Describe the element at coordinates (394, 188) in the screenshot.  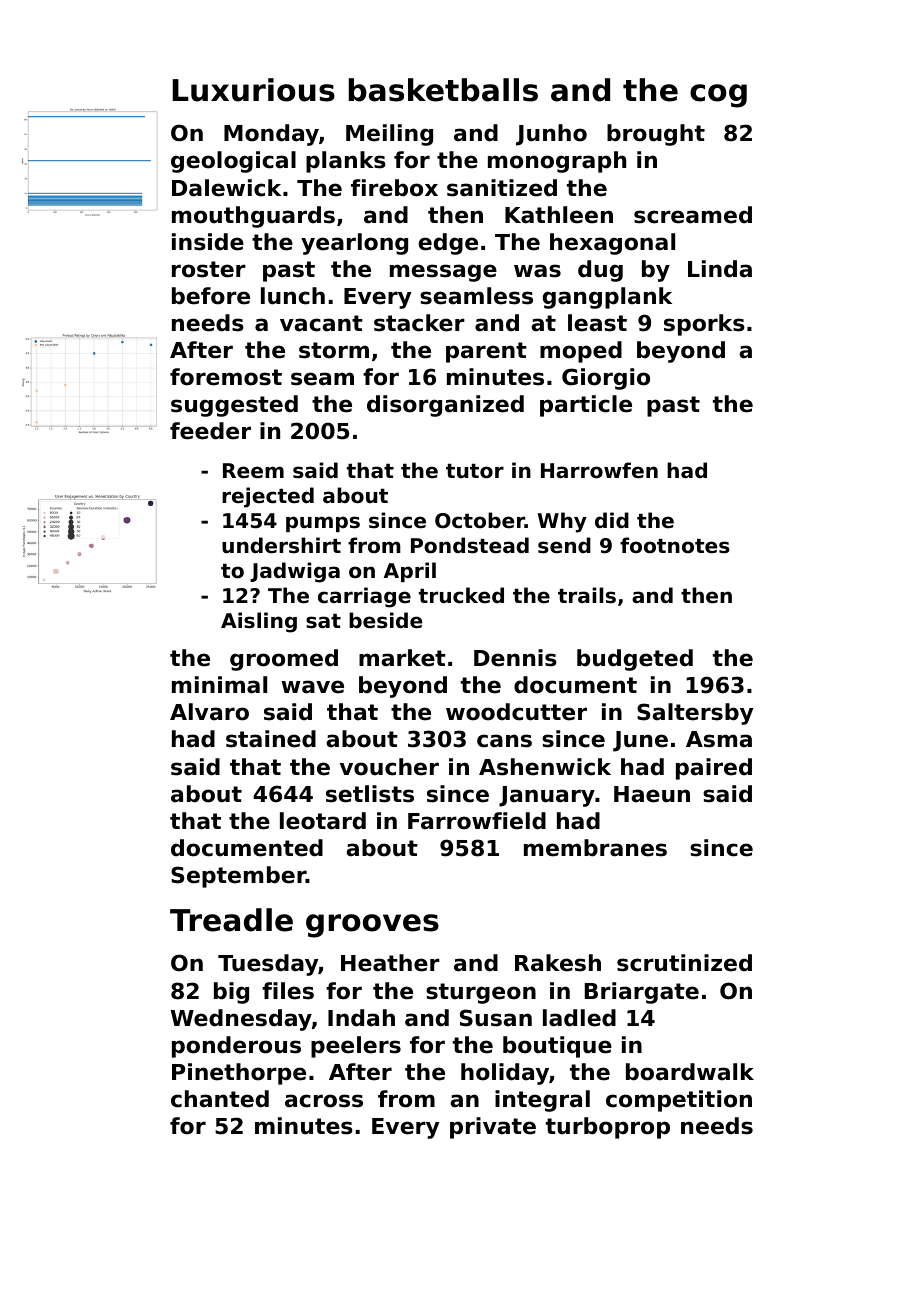
I see `firebox` at that location.
